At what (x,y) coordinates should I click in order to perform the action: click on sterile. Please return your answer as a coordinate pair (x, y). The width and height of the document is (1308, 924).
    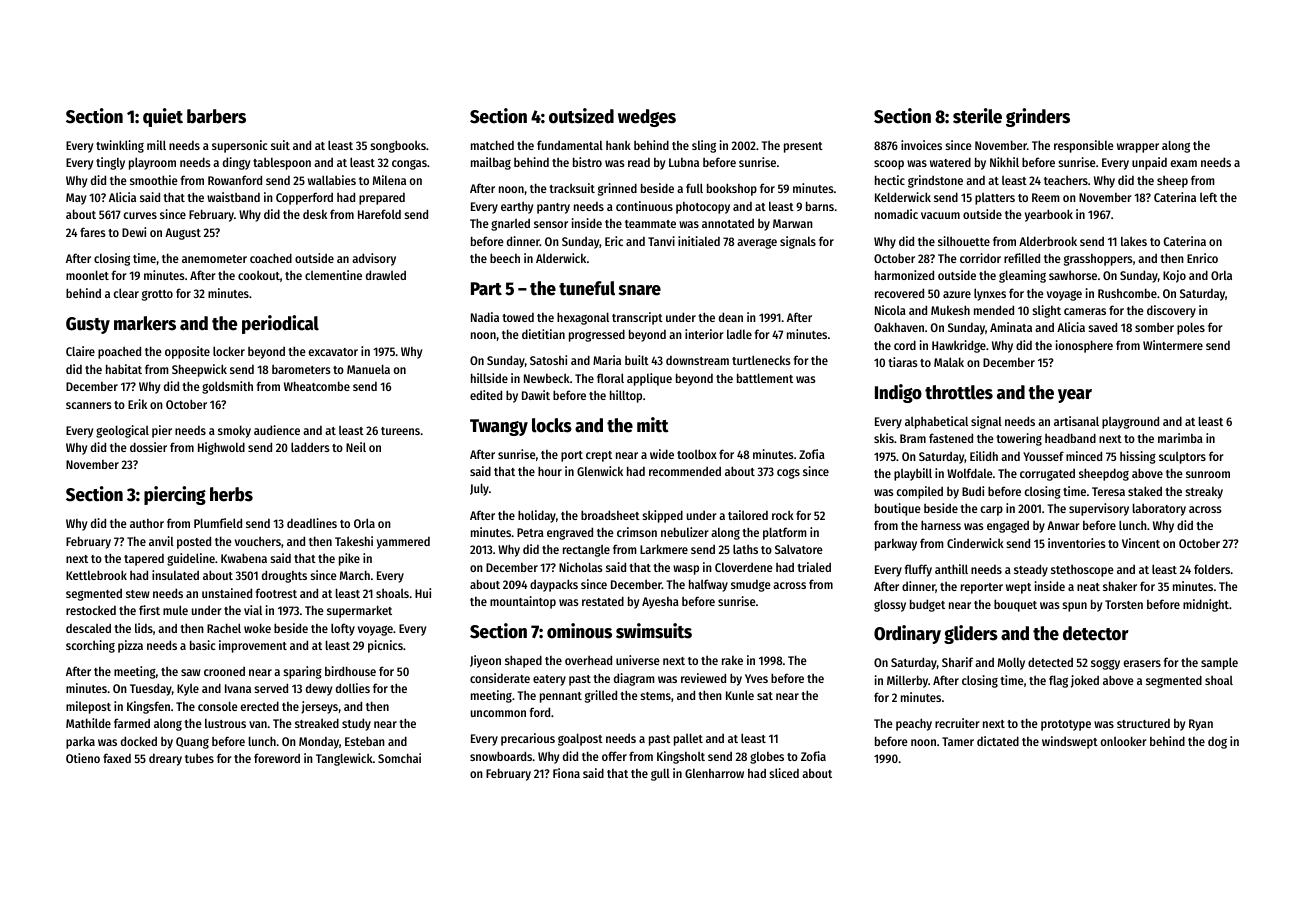
    Looking at the image, I should click on (977, 116).
